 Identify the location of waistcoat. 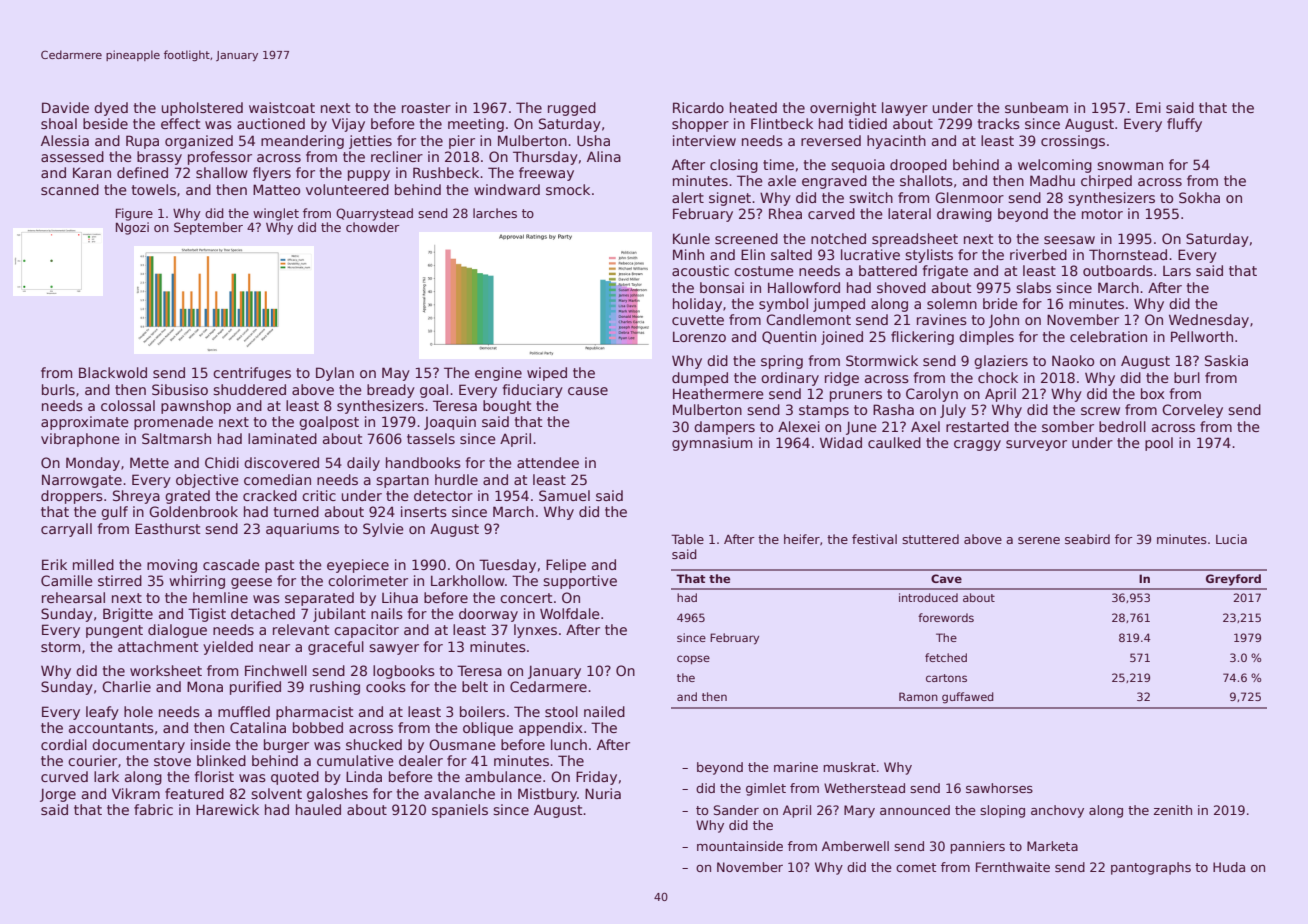
(282, 107).
